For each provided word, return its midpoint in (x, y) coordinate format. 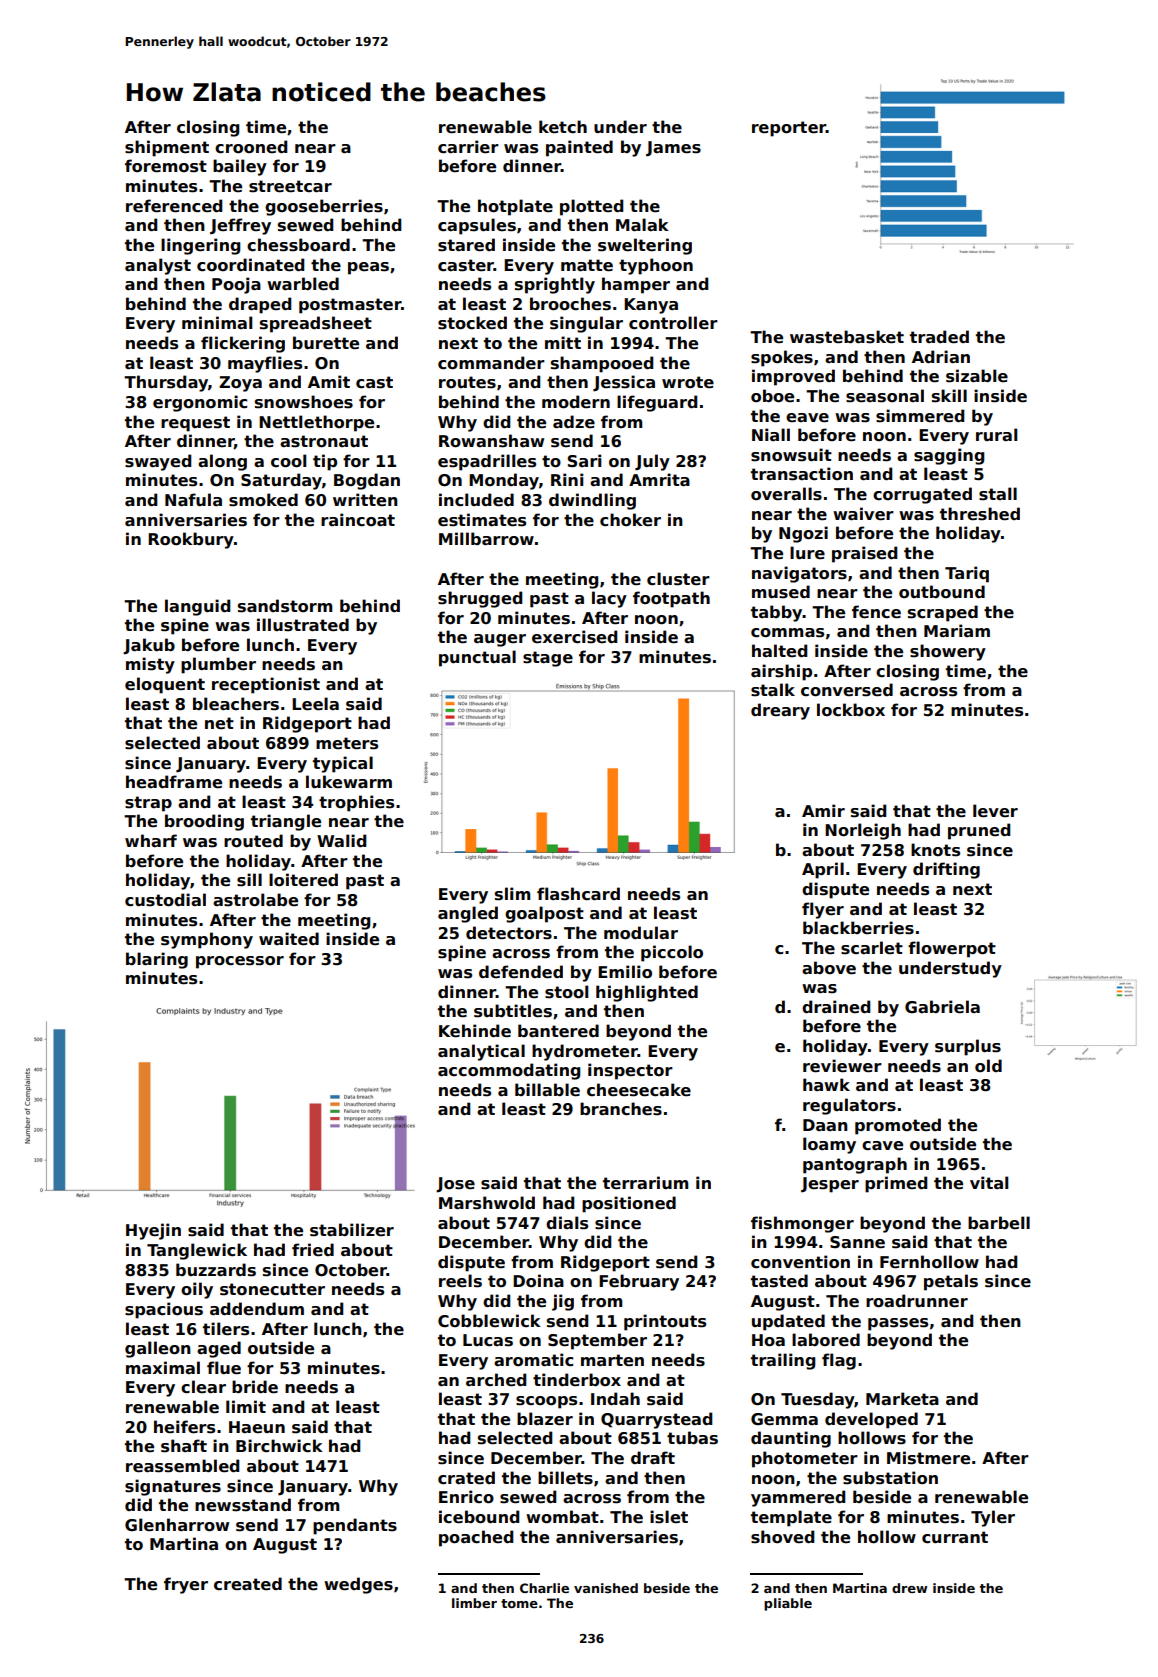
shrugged (480, 599)
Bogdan (367, 481)
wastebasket (847, 337)
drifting (946, 870)
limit (246, 1406)
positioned (629, 1204)
